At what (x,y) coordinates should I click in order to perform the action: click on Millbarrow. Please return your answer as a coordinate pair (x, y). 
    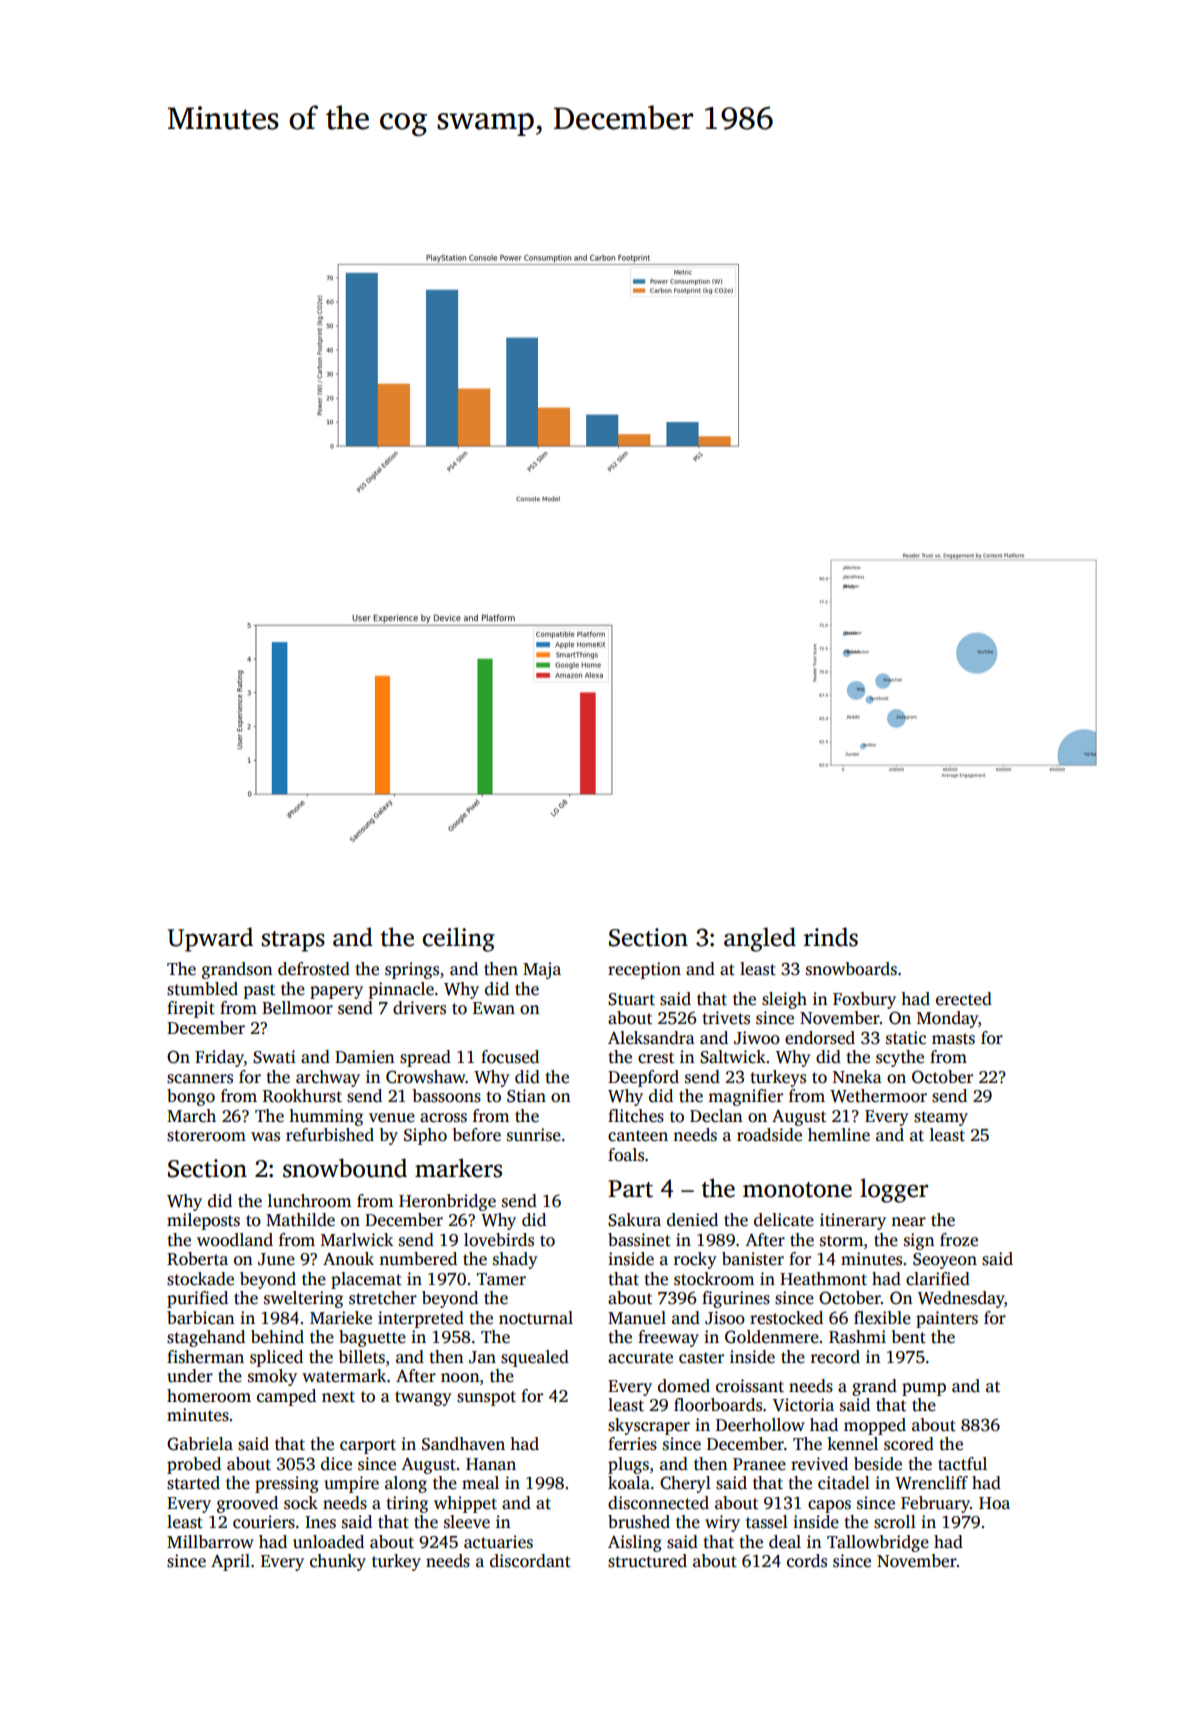
    Looking at the image, I should click on (210, 1542).
